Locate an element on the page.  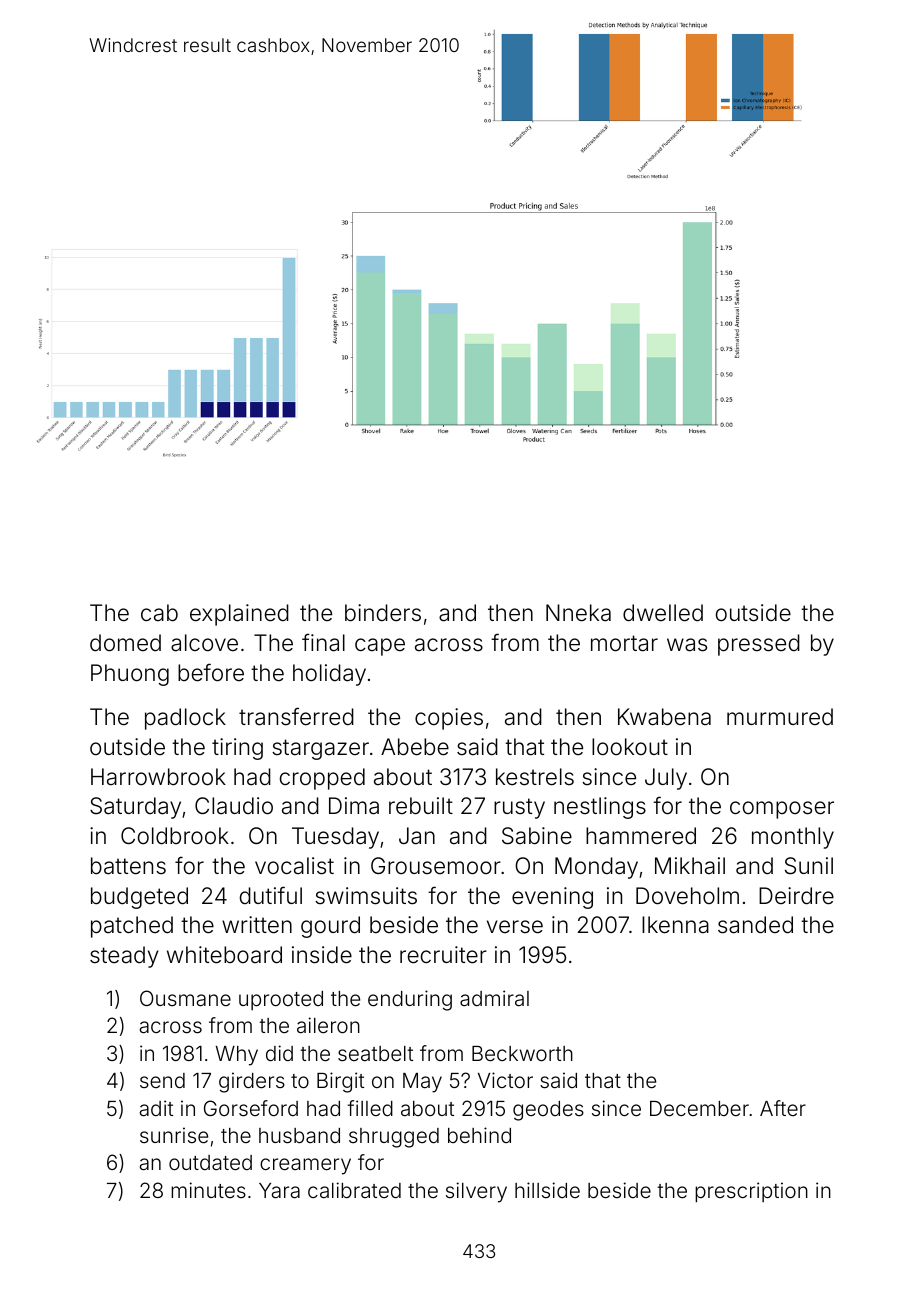
shrugged is located at coordinates (394, 1138).
